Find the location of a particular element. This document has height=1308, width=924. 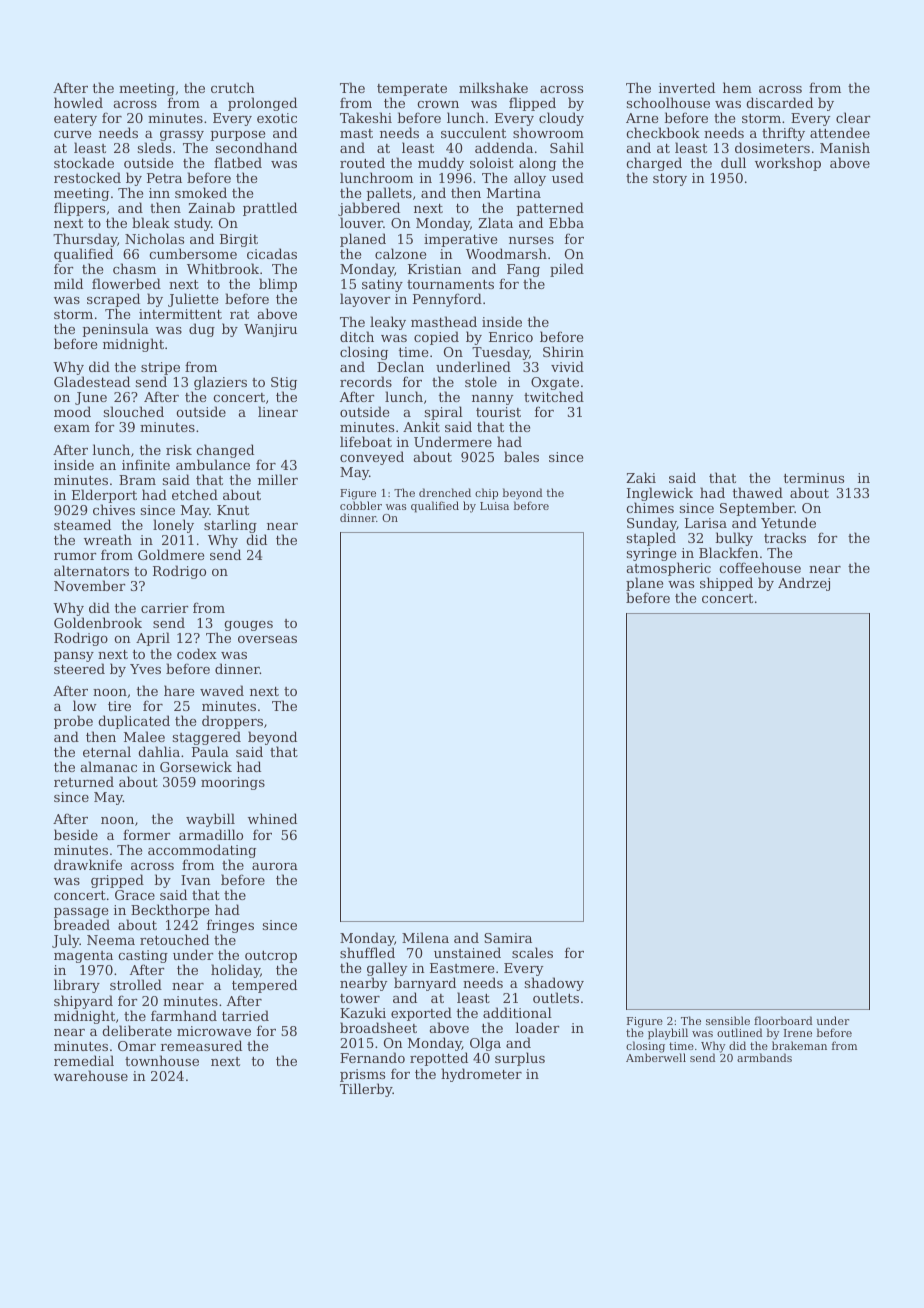

Elderport is located at coordinates (104, 496).
